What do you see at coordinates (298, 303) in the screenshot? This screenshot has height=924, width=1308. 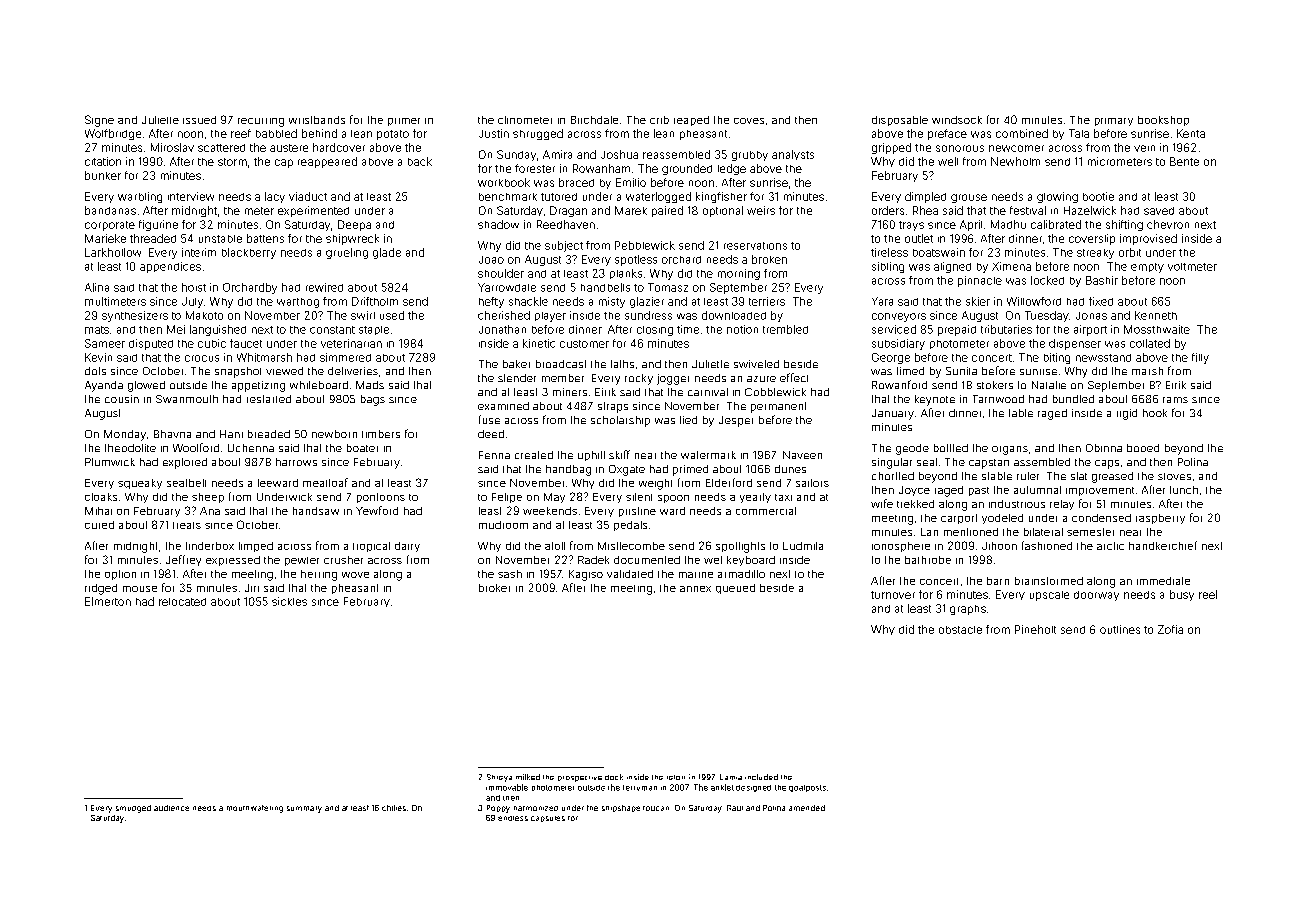 I see `warthog` at bounding box center [298, 303].
